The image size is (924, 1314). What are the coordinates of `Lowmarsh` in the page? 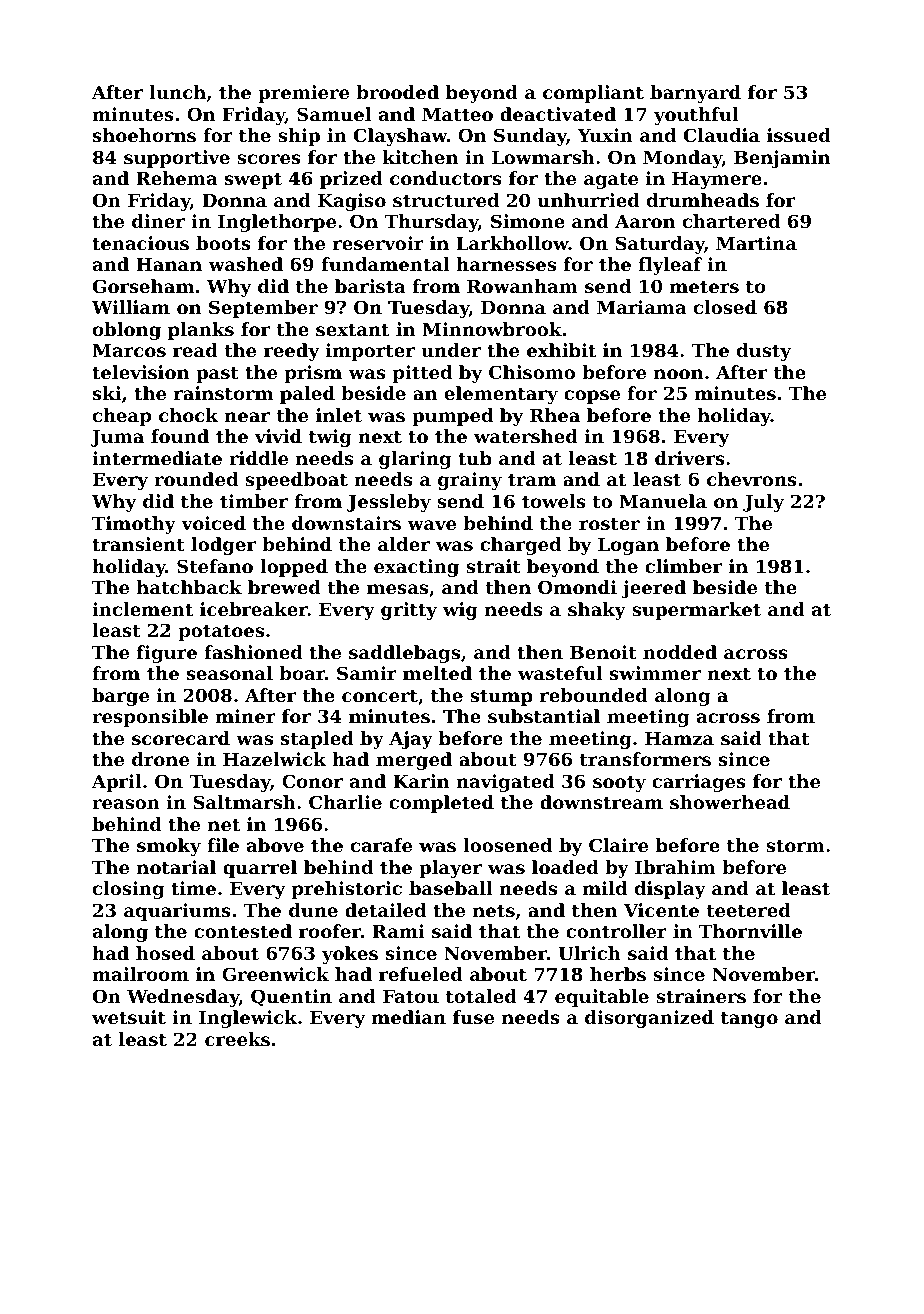 It's located at (543, 157).
